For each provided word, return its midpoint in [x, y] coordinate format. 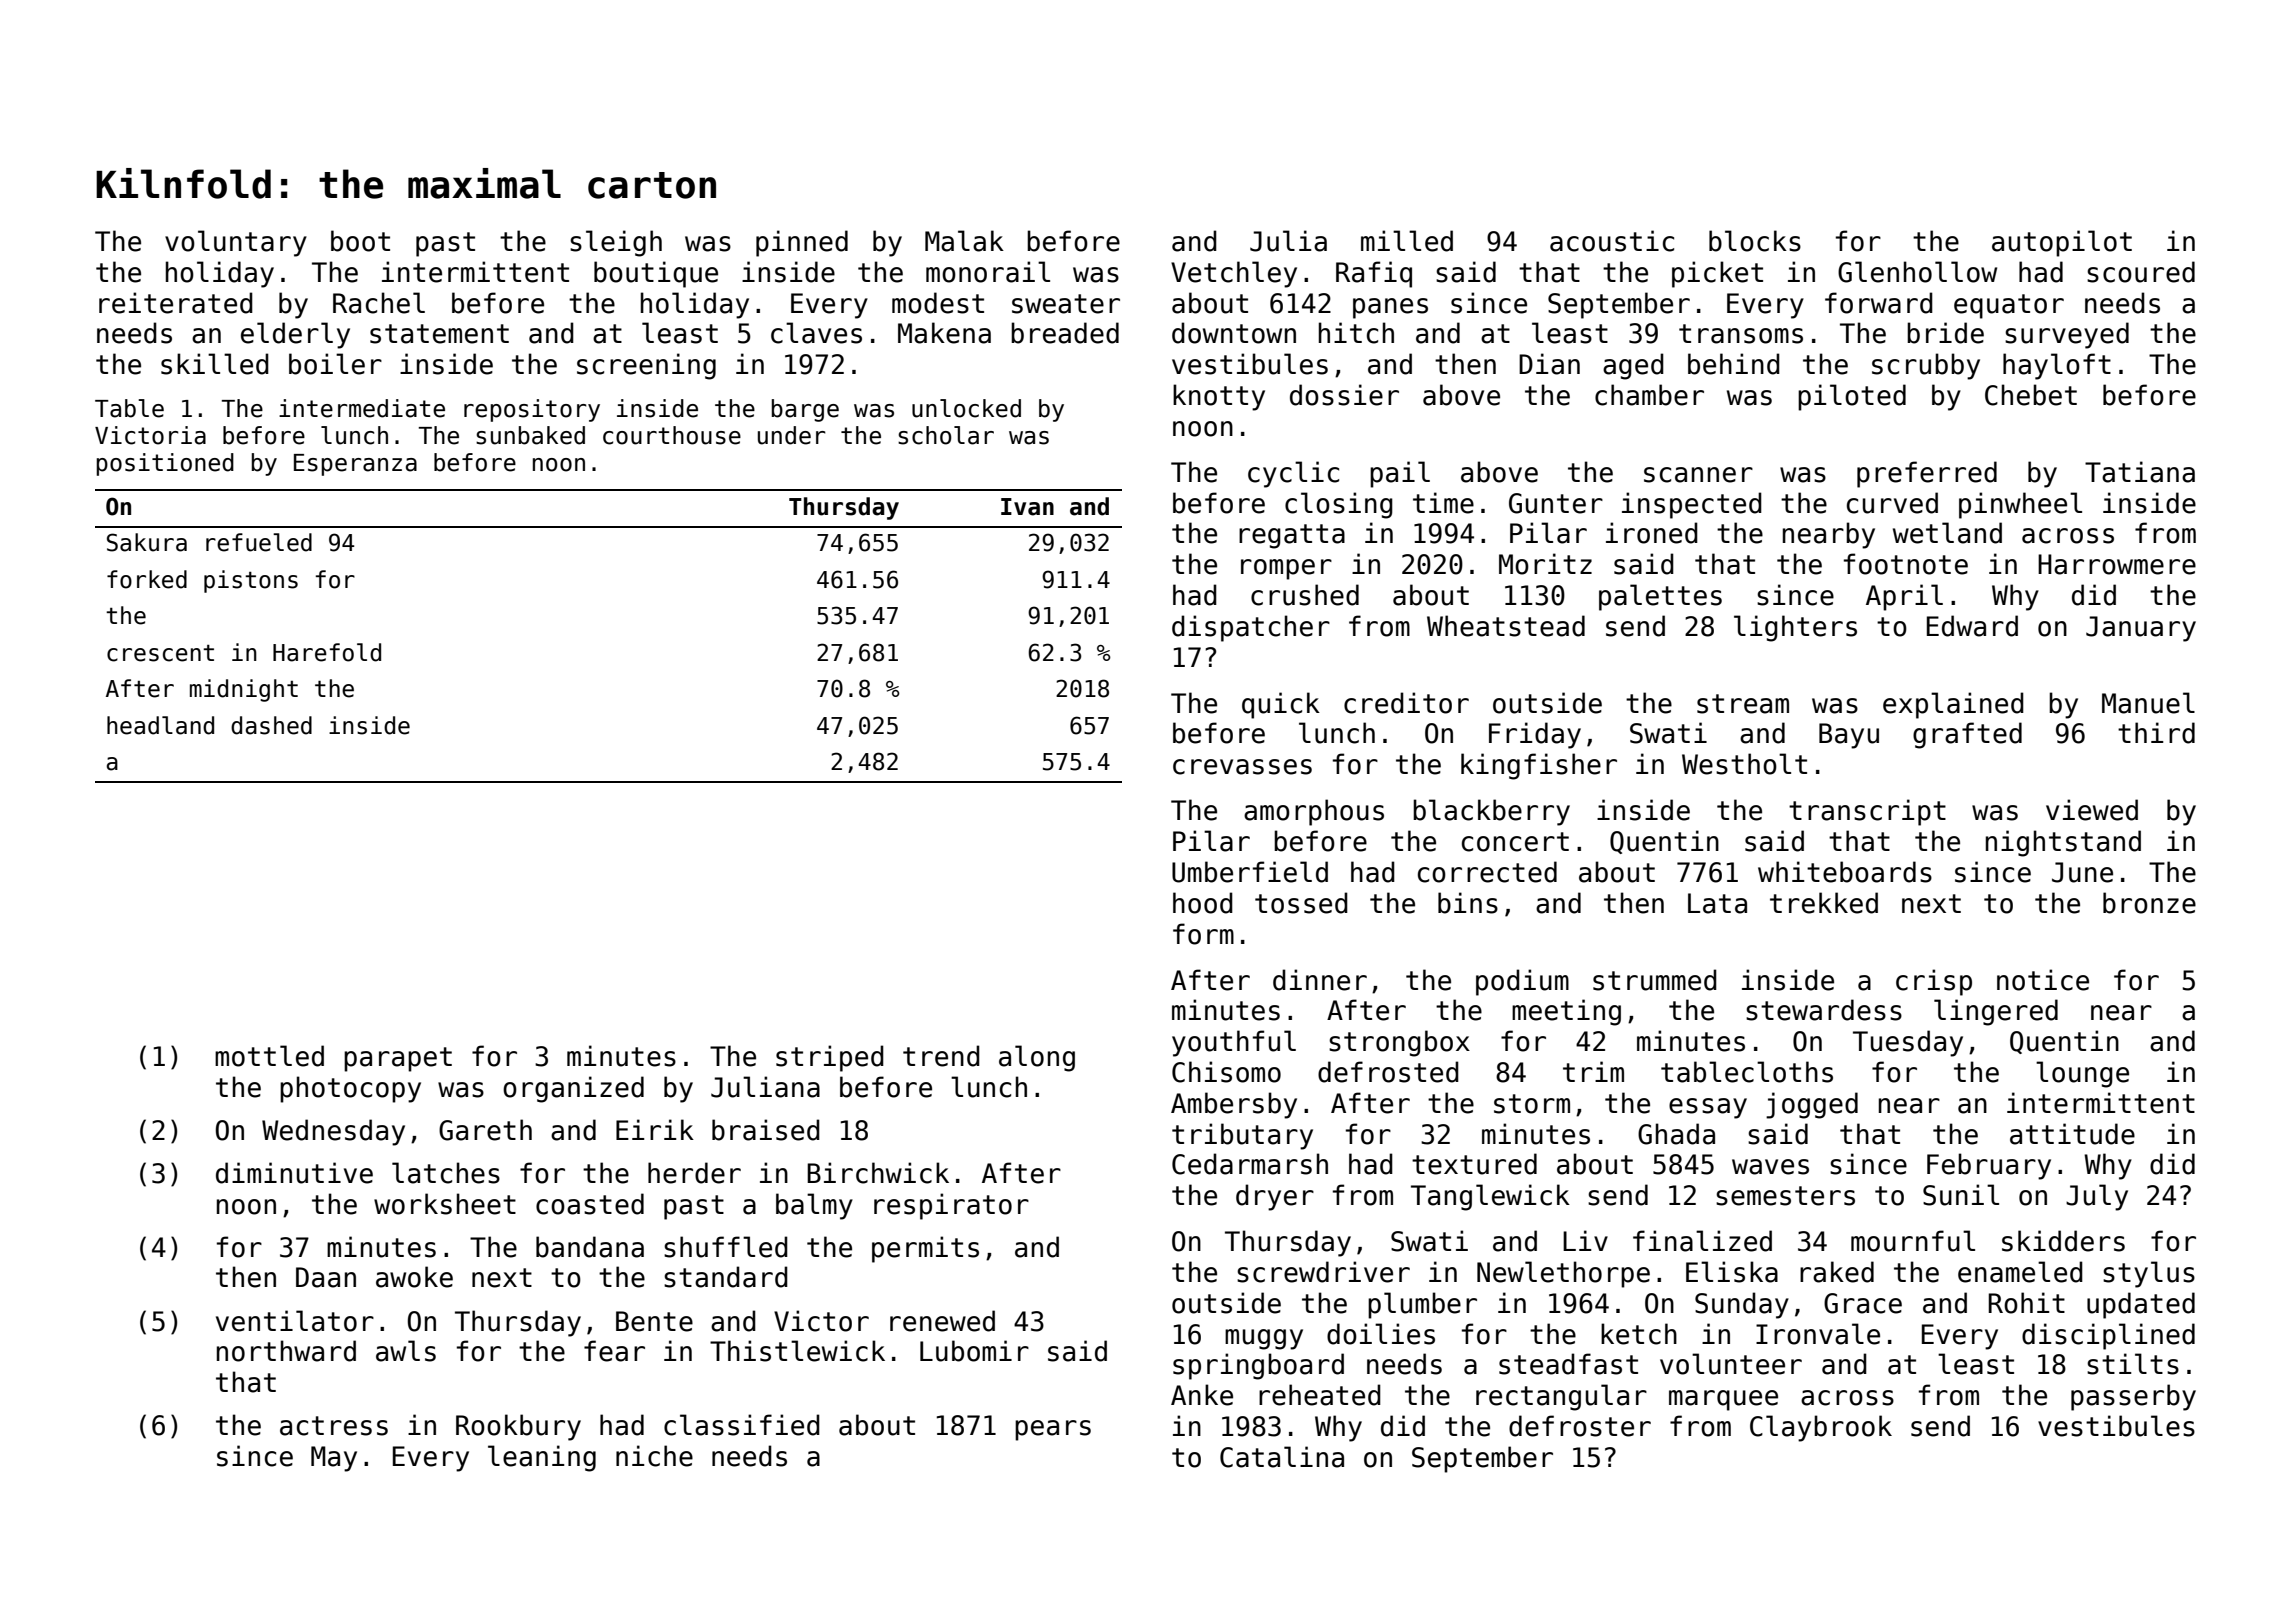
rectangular [1561, 1397]
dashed [271, 725]
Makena [944, 333]
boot [360, 241]
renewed [942, 1321]
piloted [1852, 397]
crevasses [1242, 767]
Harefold [327, 652]
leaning [542, 1458]
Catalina [1282, 1457]
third [2156, 733]
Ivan [1027, 507]
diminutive [294, 1173]
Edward [1972, 626]
